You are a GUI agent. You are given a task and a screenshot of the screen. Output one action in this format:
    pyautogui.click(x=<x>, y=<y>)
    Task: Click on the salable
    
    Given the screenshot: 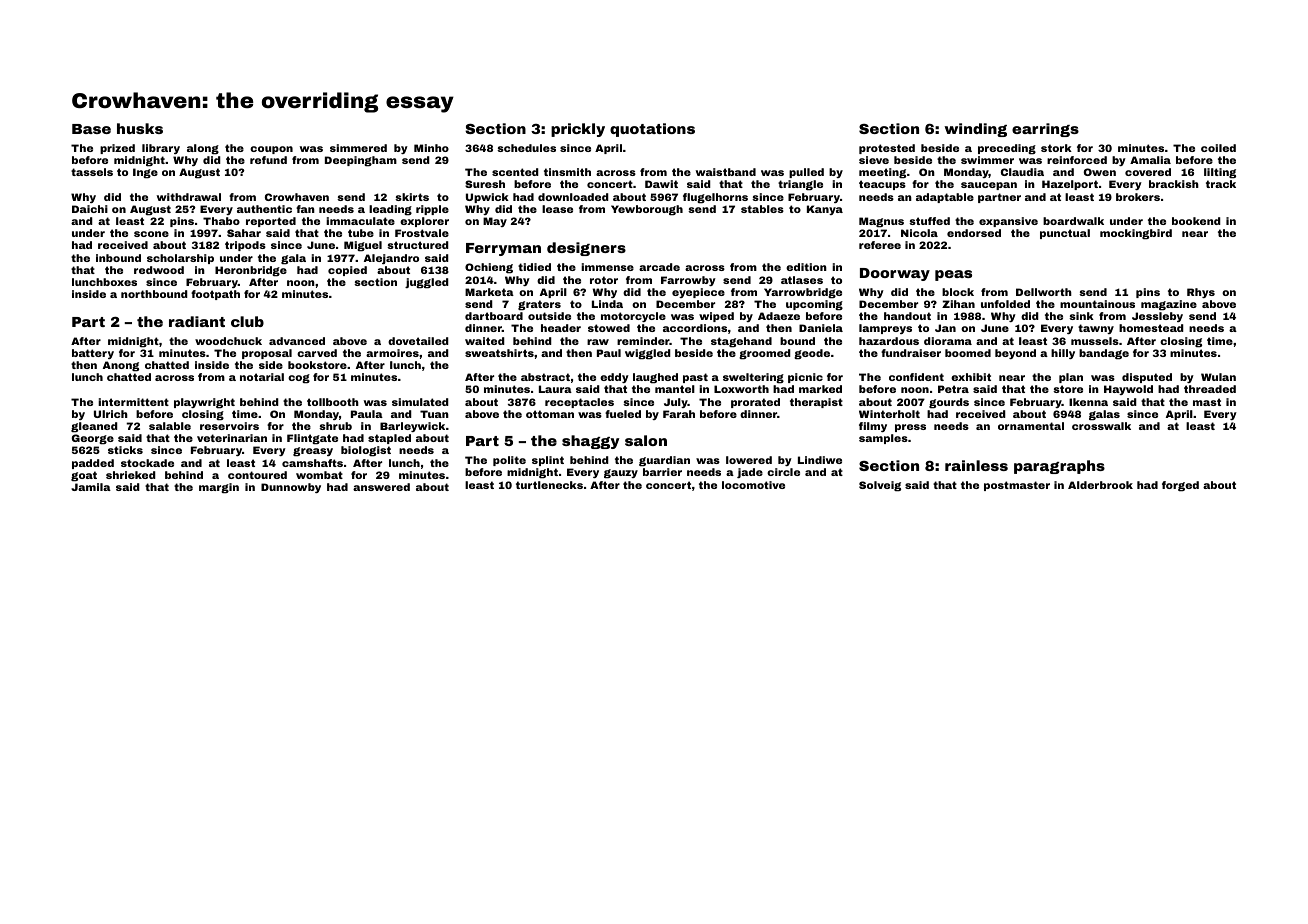 What is the action you would take?
    pyautogui.click(x=170, y=426)
